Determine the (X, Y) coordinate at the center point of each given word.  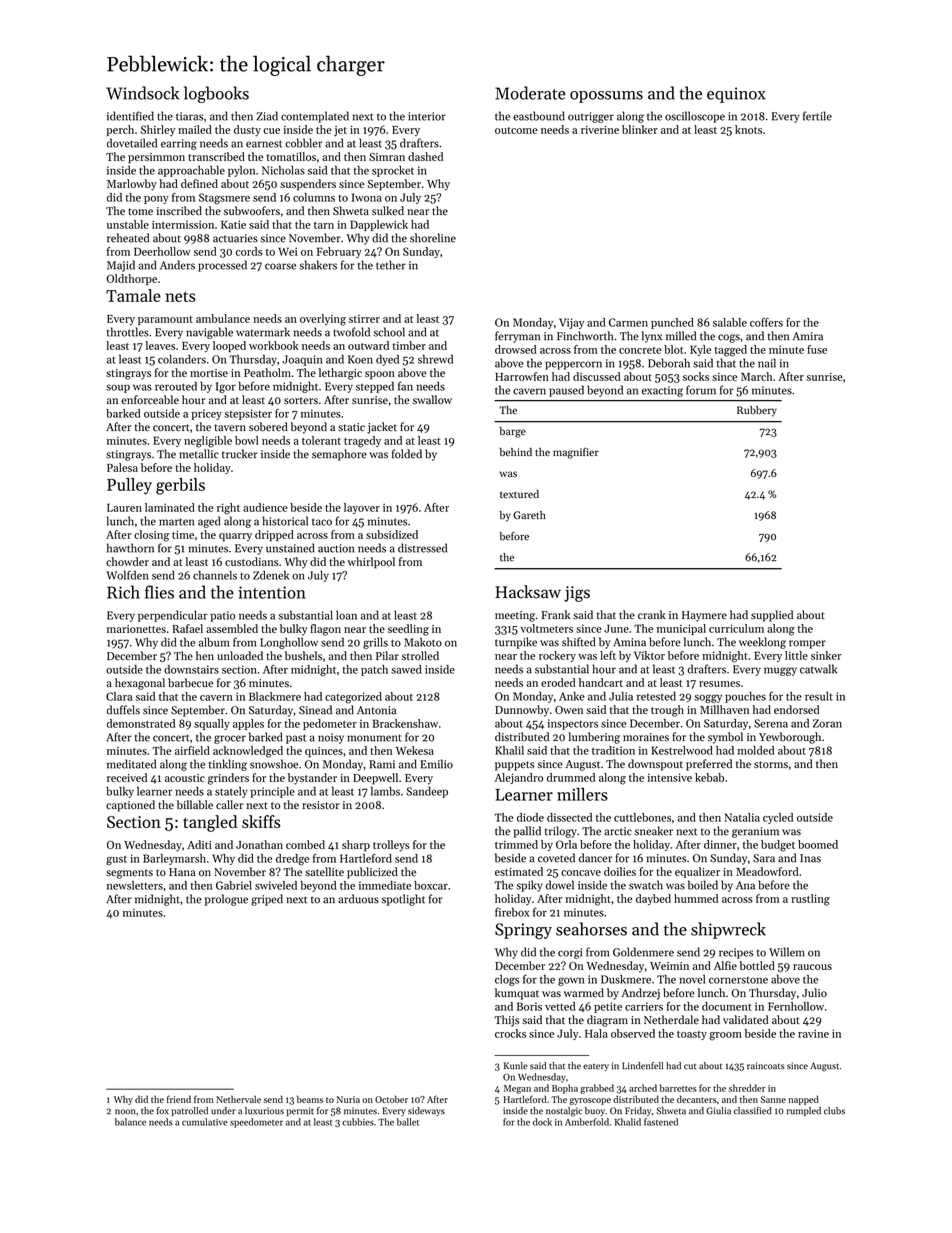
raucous (812, 967)
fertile (817, 116)
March (756, 376)
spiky (529, 886)
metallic (199, 454)
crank (652, 614)
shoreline (433, 238)
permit (300, 1111)
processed (222, 266)
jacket (382, 428)
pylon (241, 171)
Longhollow (289, 643)
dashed (425, 156)
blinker (640, 129)
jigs (577, 594)
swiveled (276, 885)
